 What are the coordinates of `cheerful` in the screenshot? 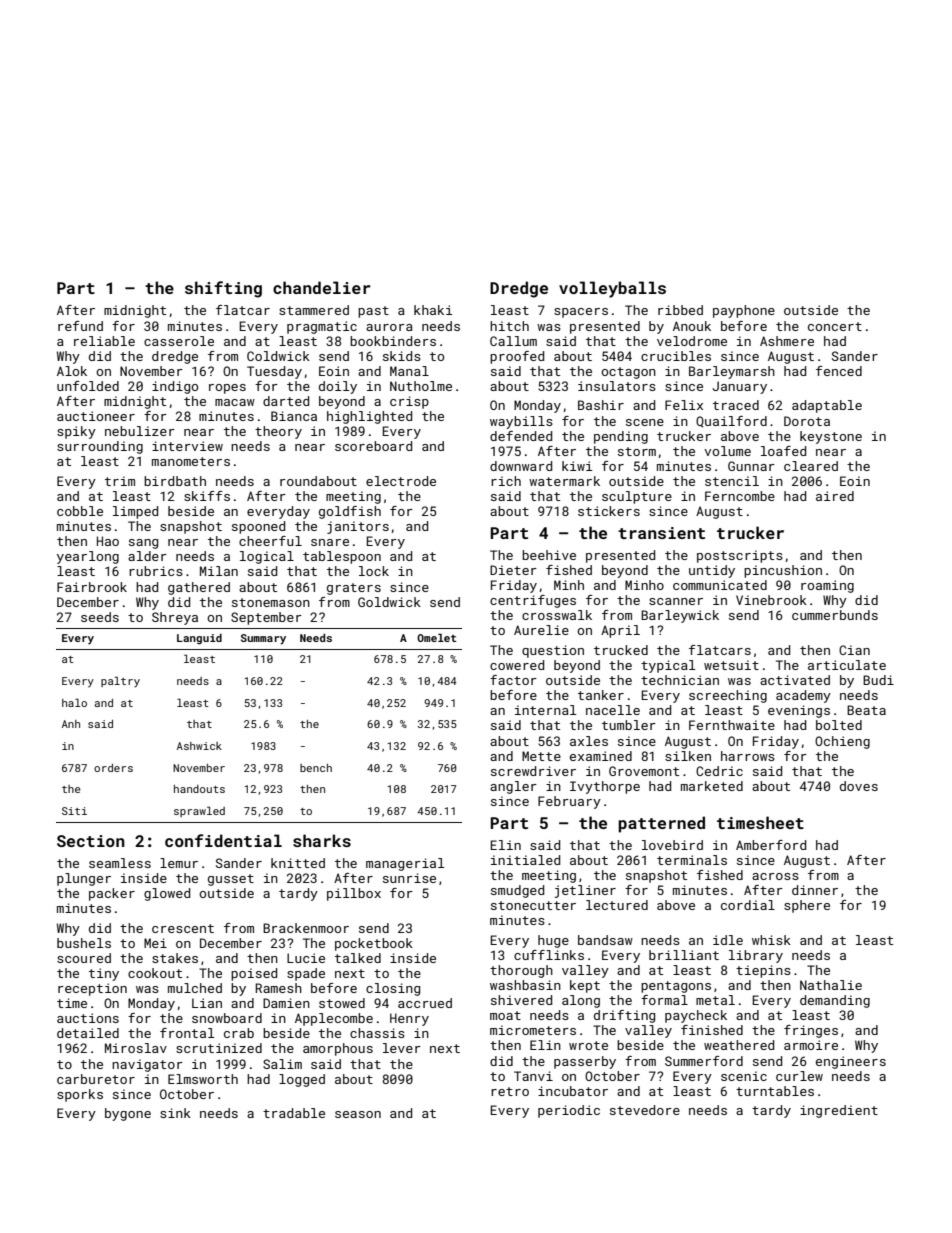 It's located at (270, 541).
